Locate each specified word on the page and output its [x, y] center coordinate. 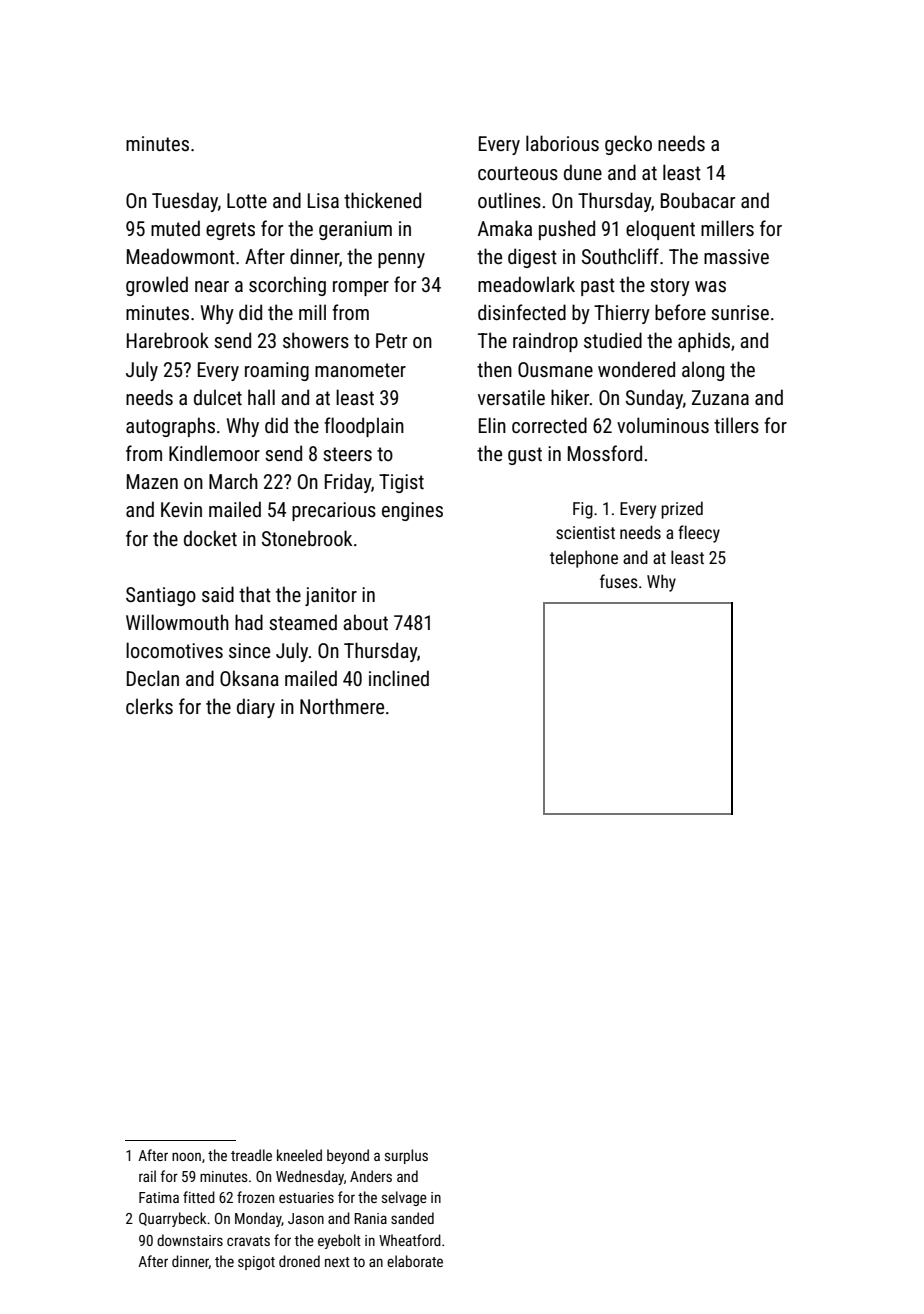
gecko [628, 145]
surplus [406, 1156]
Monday [258, 1219]
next [337, 1262]
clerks [149, 706]
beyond [348, 1156]
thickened [382, 200]
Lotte [247, 200]
